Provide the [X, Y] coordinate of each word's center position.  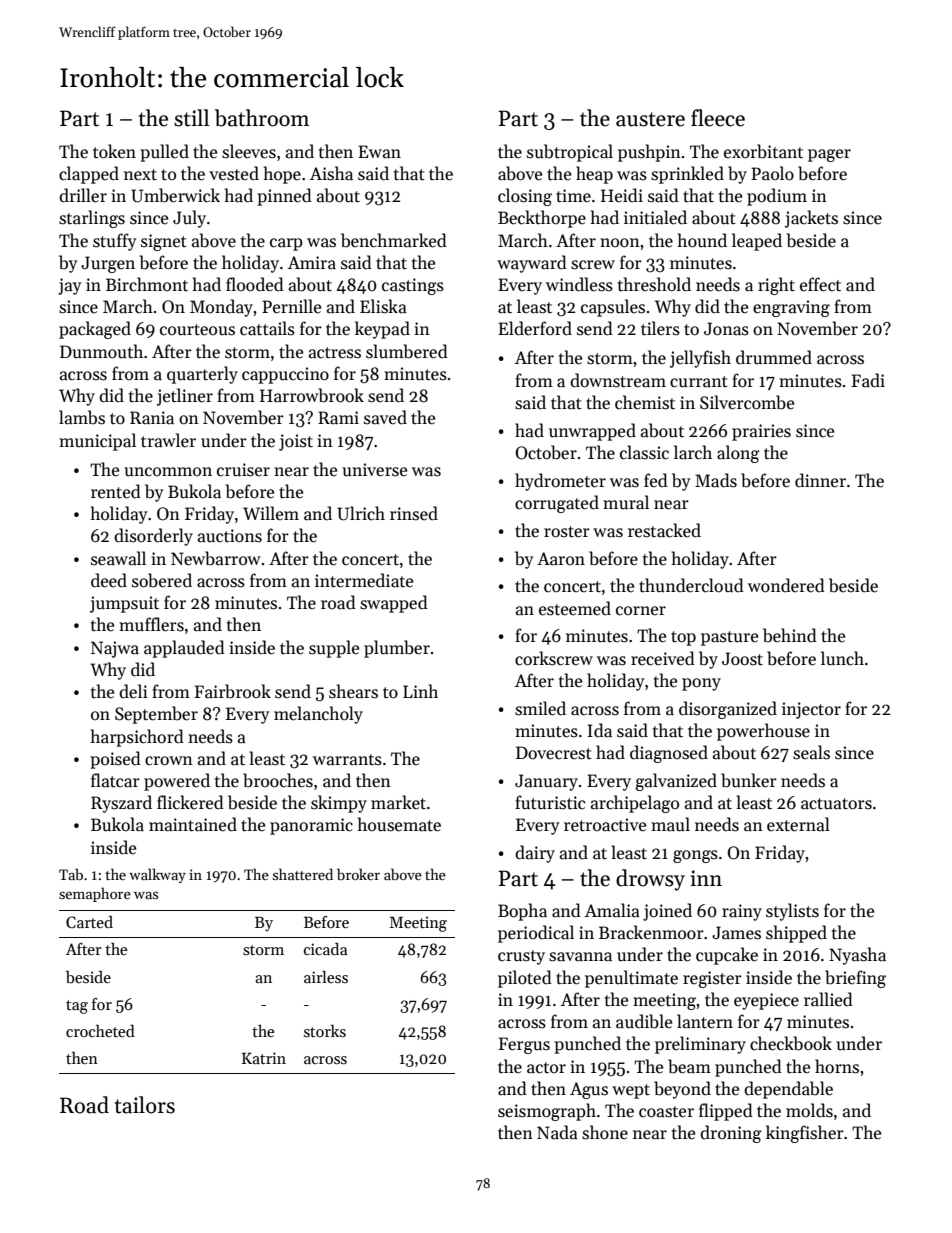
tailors [145, 1105]
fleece [718, 118]
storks [325, 1031]
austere [650, 119]
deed [109, 580]
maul [670, 824]
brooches [278, 780]
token [114, 151]
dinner [820, 480]
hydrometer [560, 482]
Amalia [612, 910]
